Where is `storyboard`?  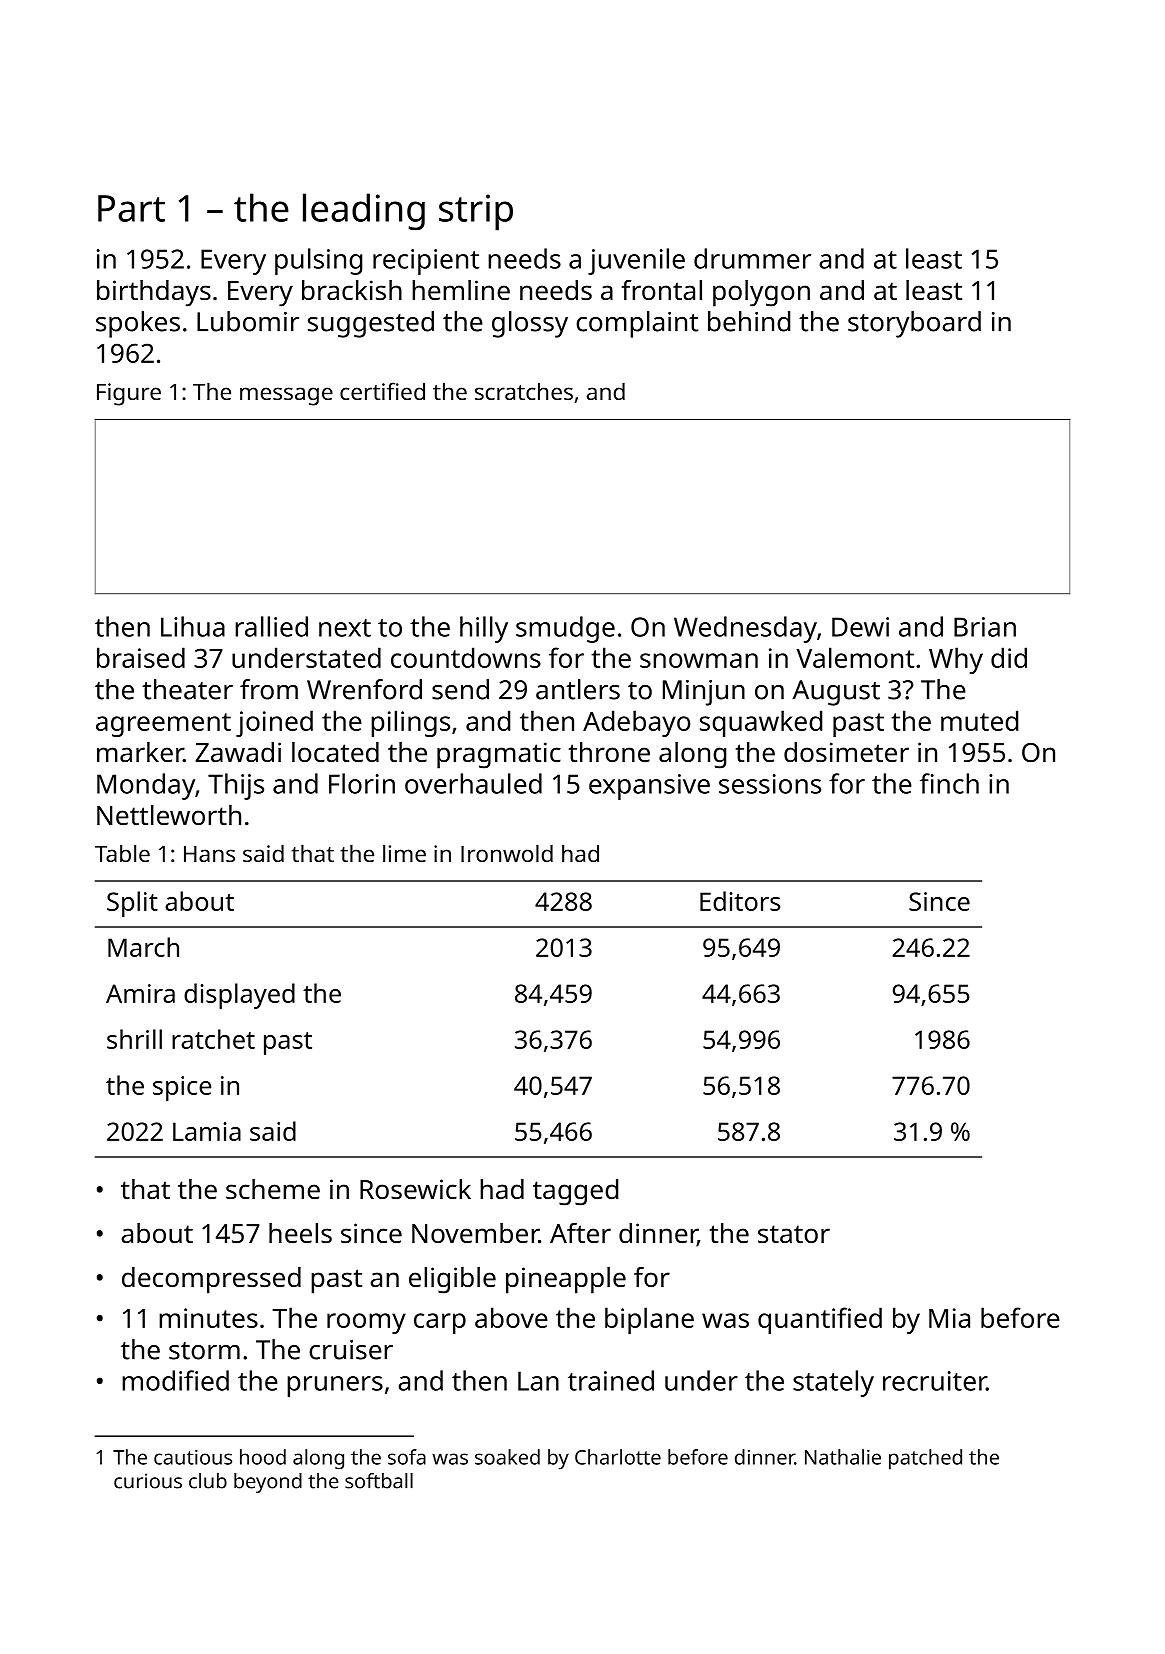
storyboard is located at coordinates (914, 324).
